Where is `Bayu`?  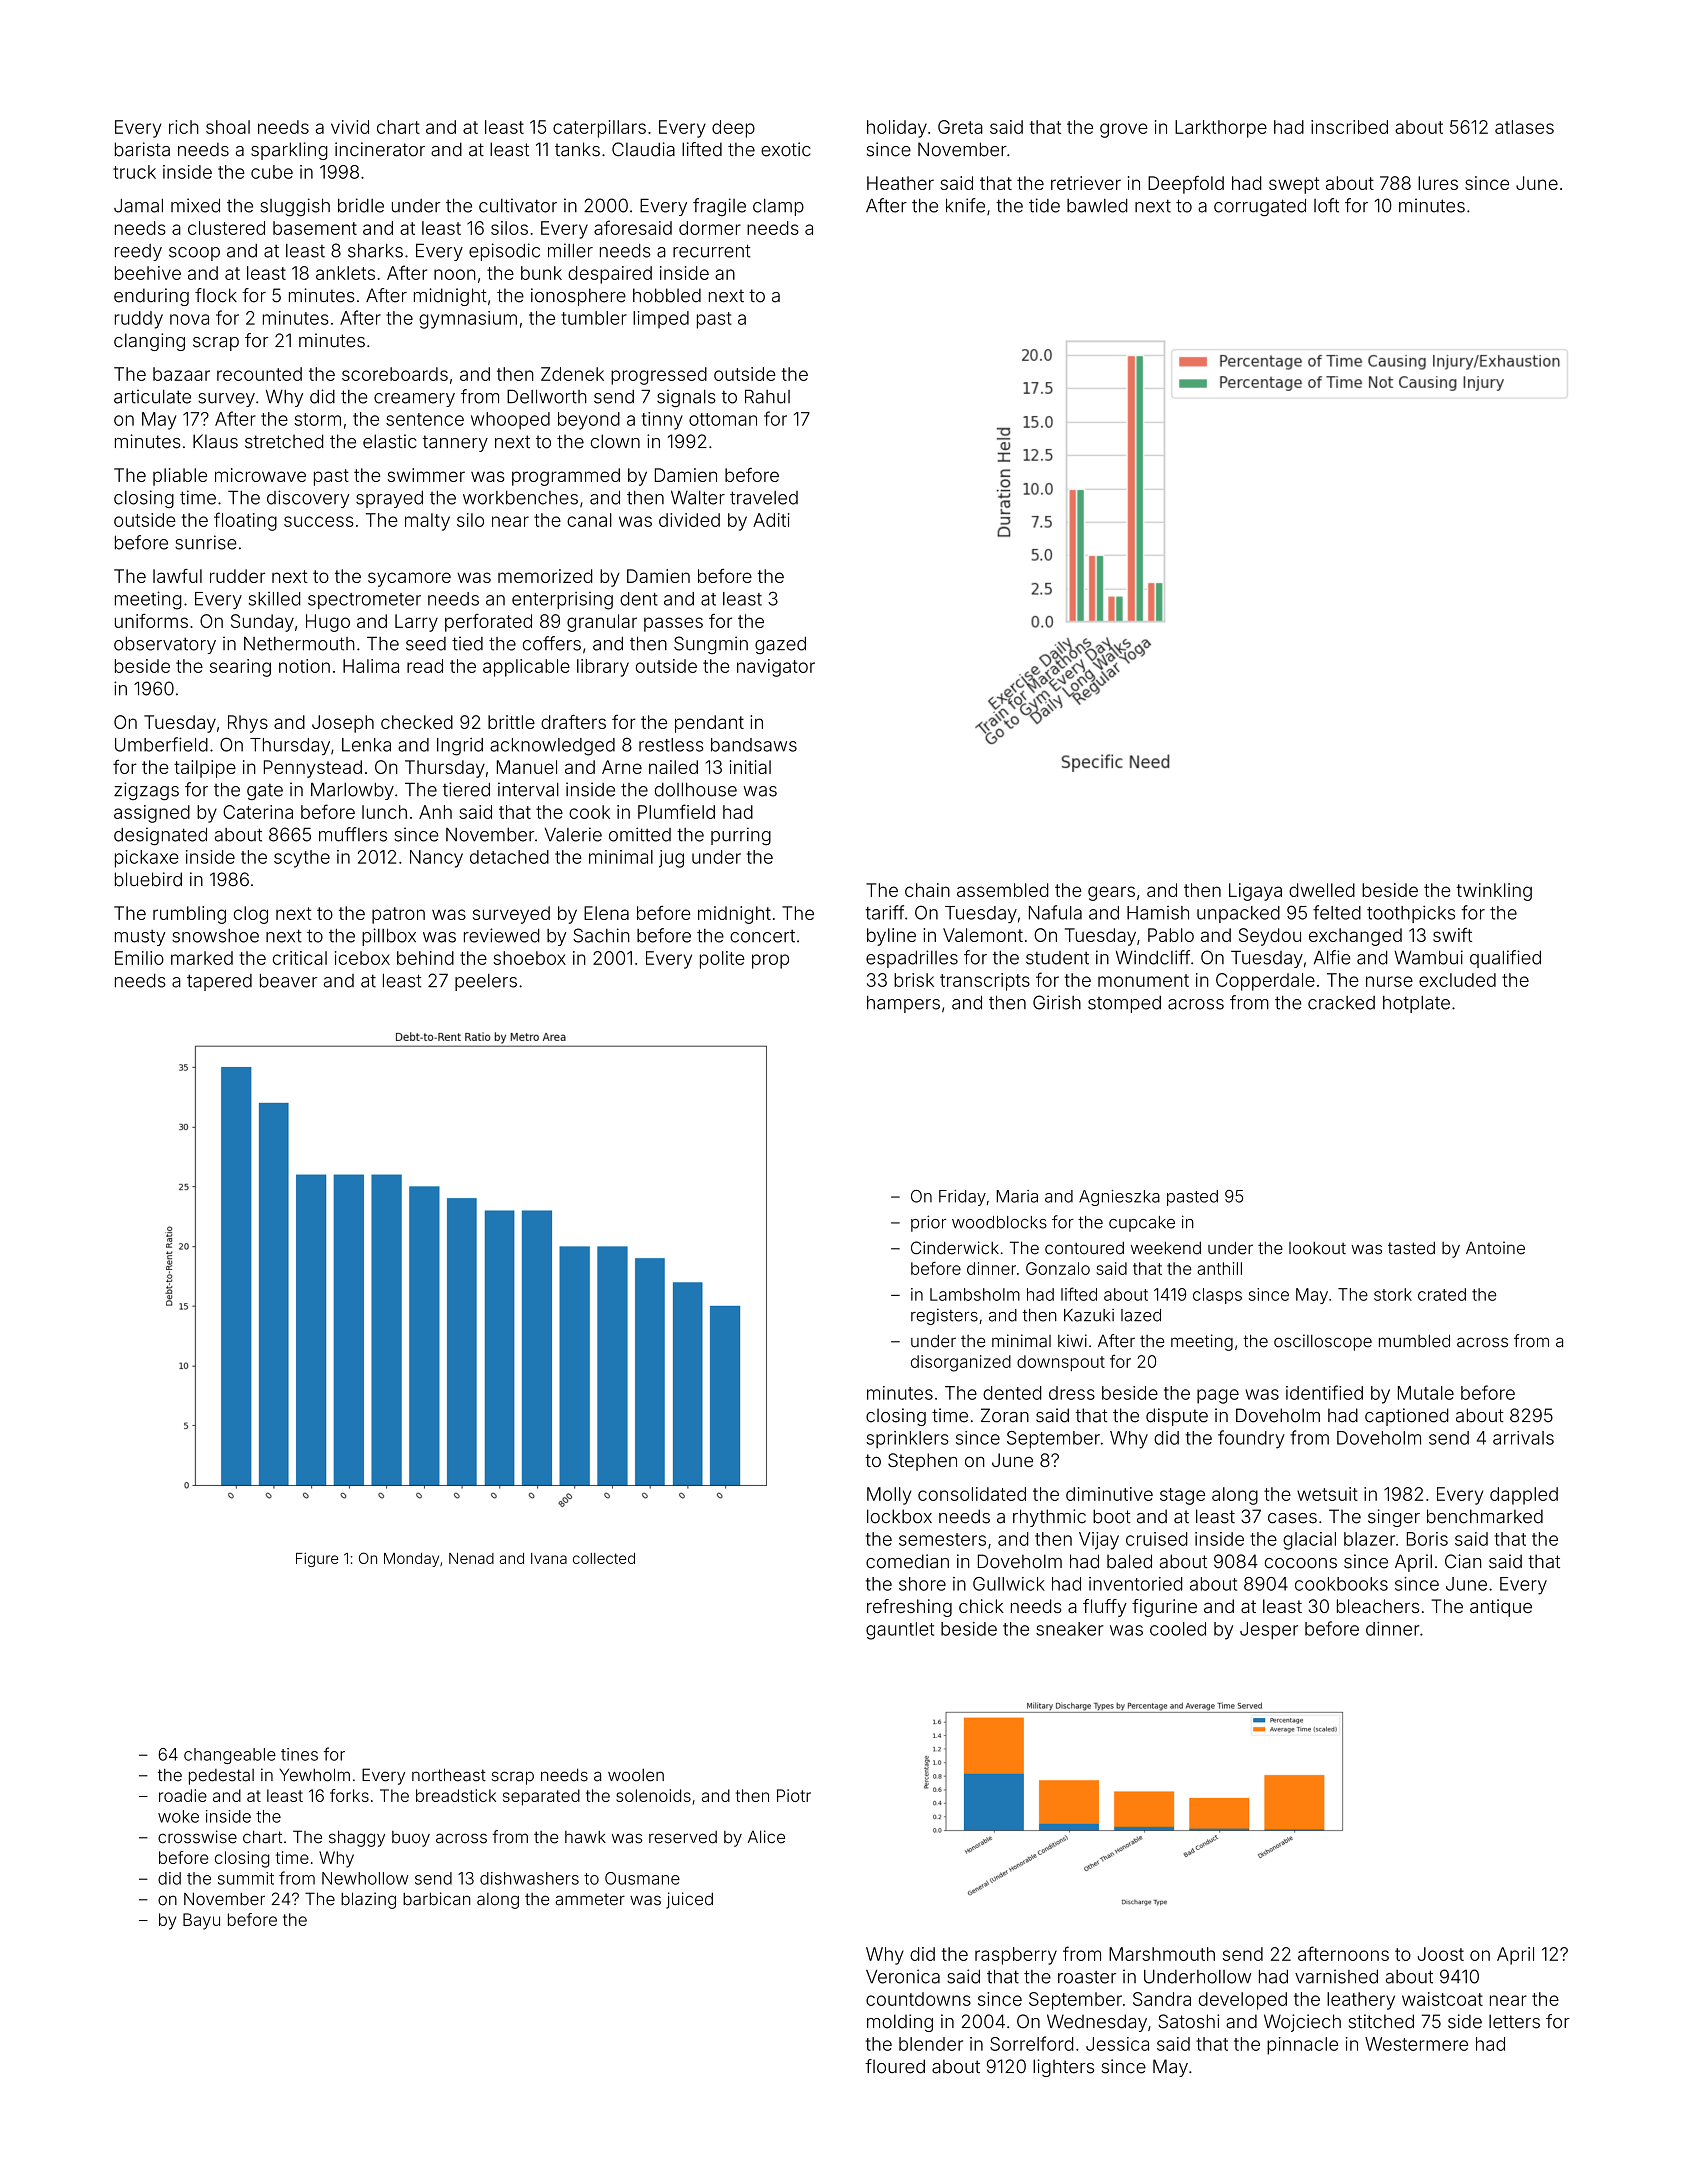
Bayu is located at coordinates (201, 1921).
